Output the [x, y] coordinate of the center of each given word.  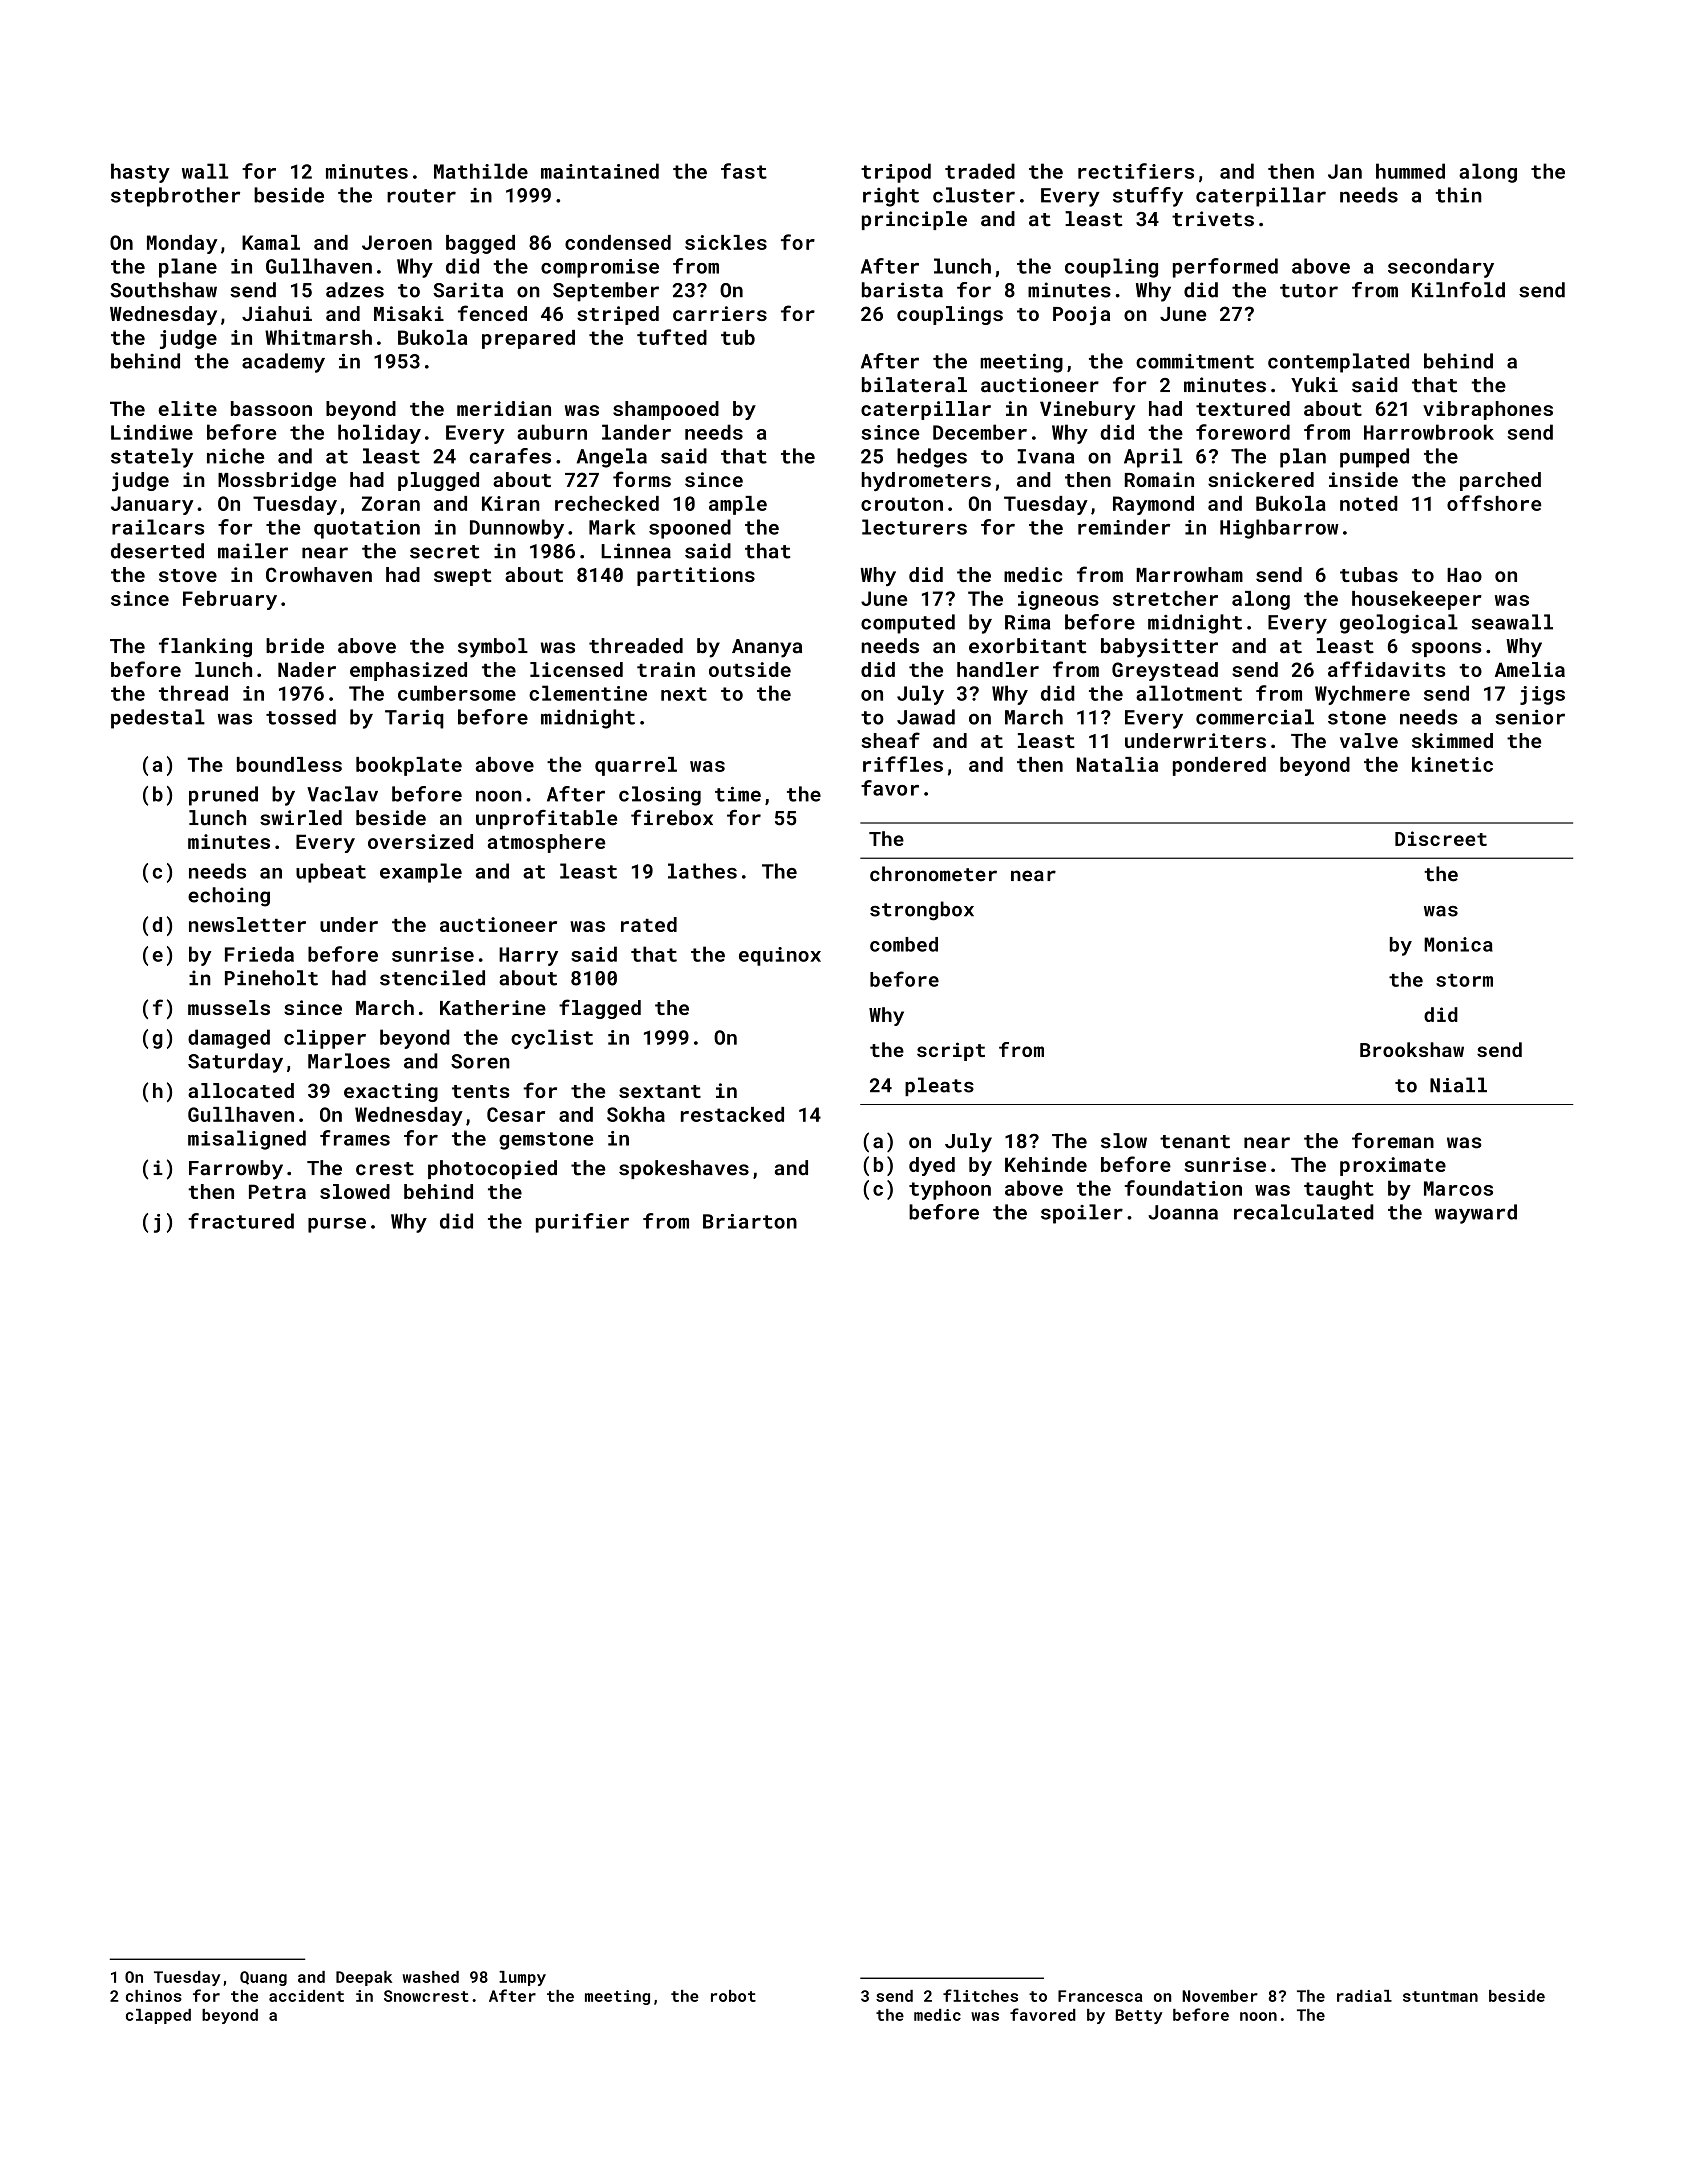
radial [1364, 1996]
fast [744, 171]
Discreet [1441, 838]
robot [733, 1996]
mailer [253, 551]
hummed [1410, 171]
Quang [263, 1978]
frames [355, 1138]
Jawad [926, 717]
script [951, 1051]
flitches [980, 1995]
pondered [1219, 766]
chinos [154, 1996]
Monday [182, 244]
